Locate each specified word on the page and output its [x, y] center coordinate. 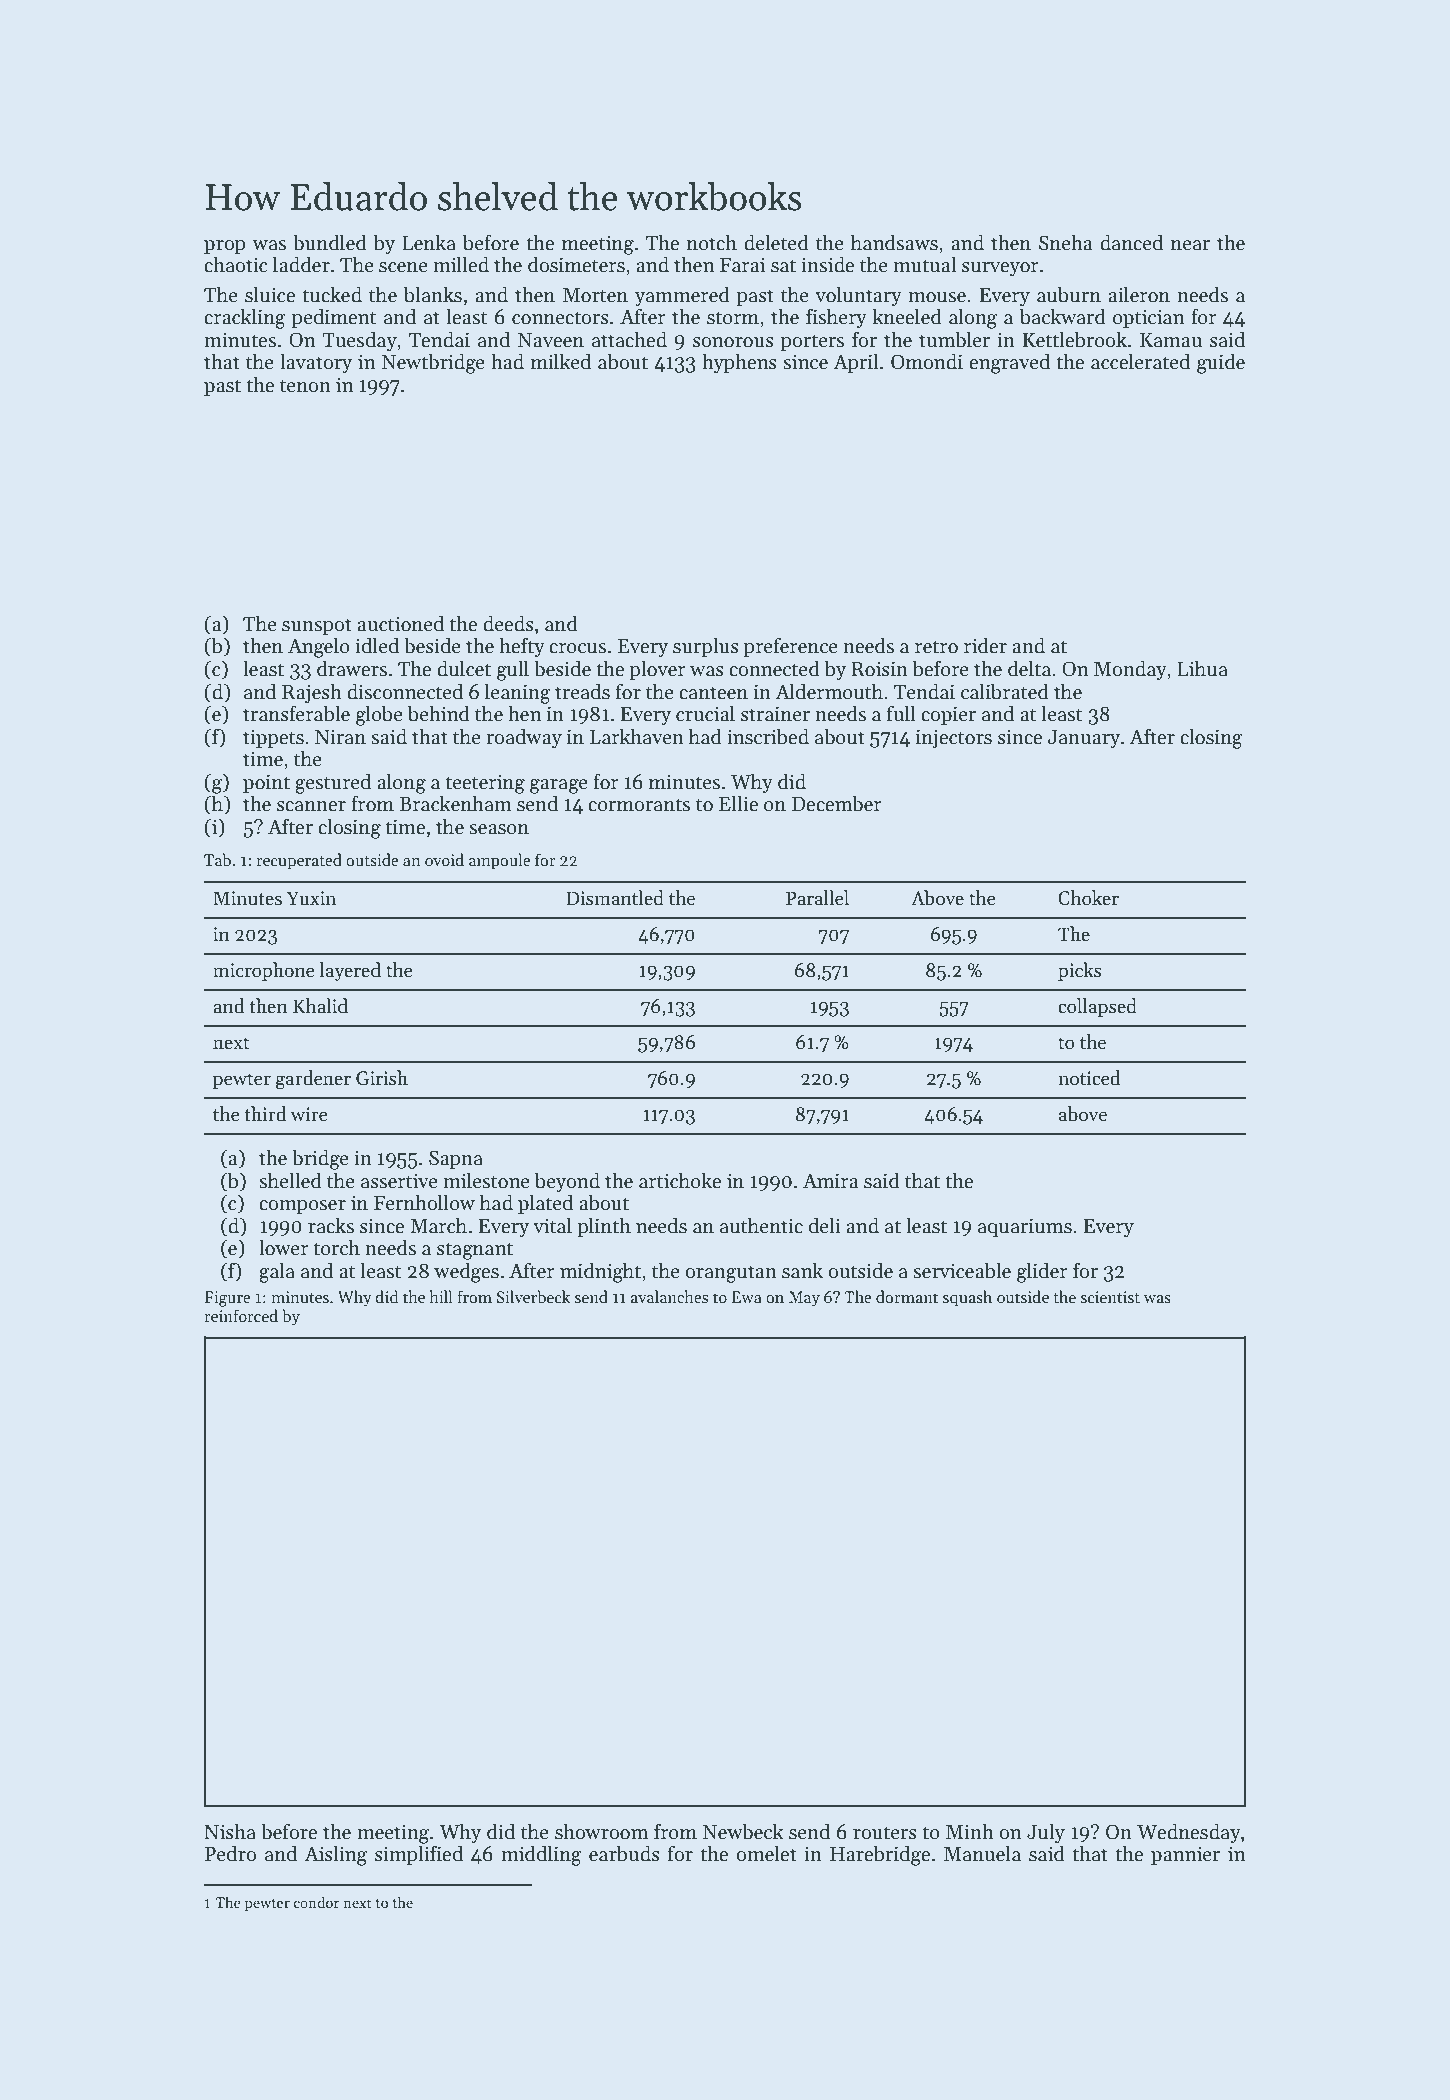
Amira [831, 1181]
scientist [1110, 1297]
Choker [1088, 898]
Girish [382, 1078]
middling [541, 1855]
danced [1131, 242]
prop [225, 247]
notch [712, 242]
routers [885, 1833]
